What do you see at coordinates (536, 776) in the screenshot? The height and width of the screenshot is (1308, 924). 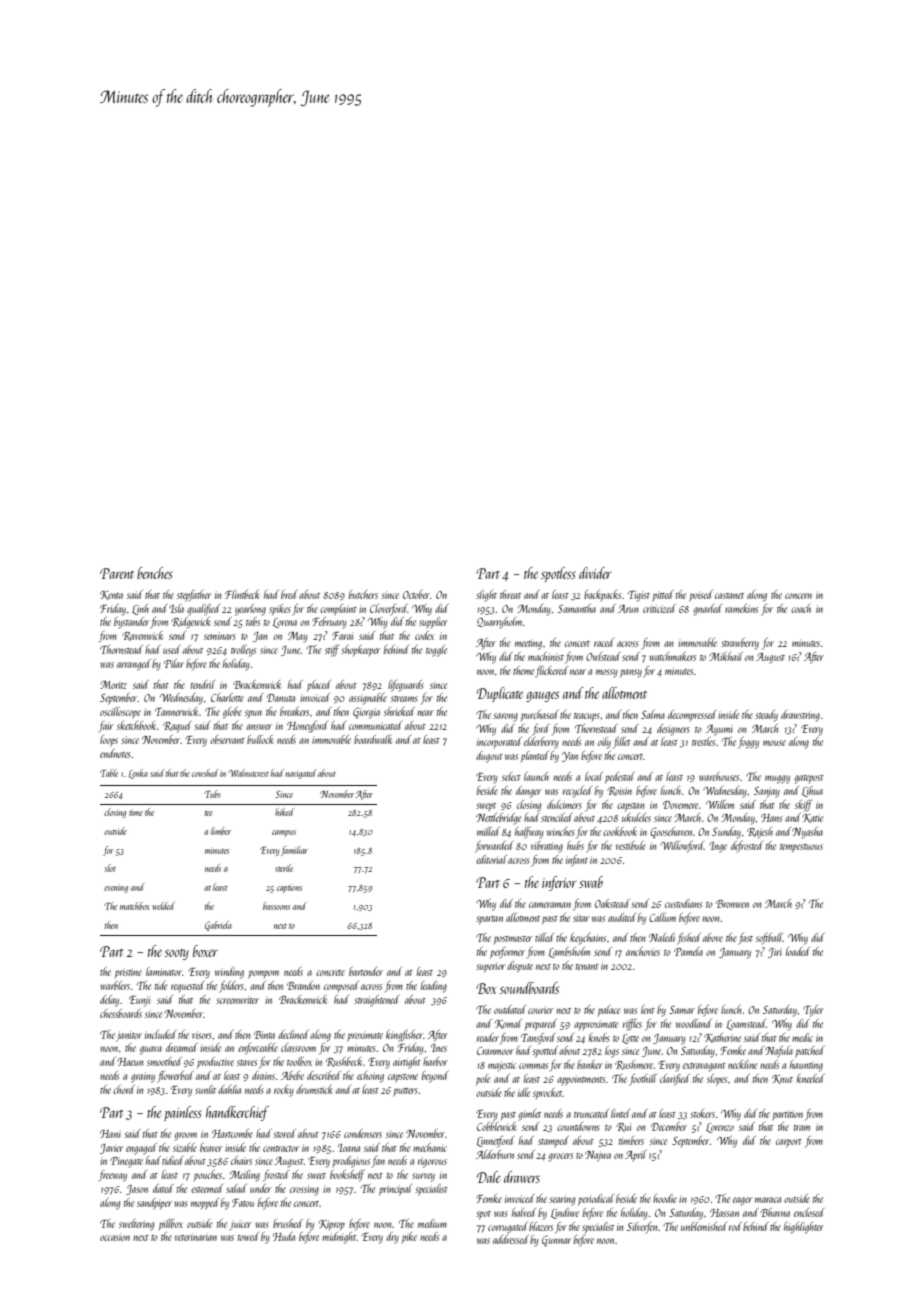 I see `launch` at bounding box center [536, 776].
